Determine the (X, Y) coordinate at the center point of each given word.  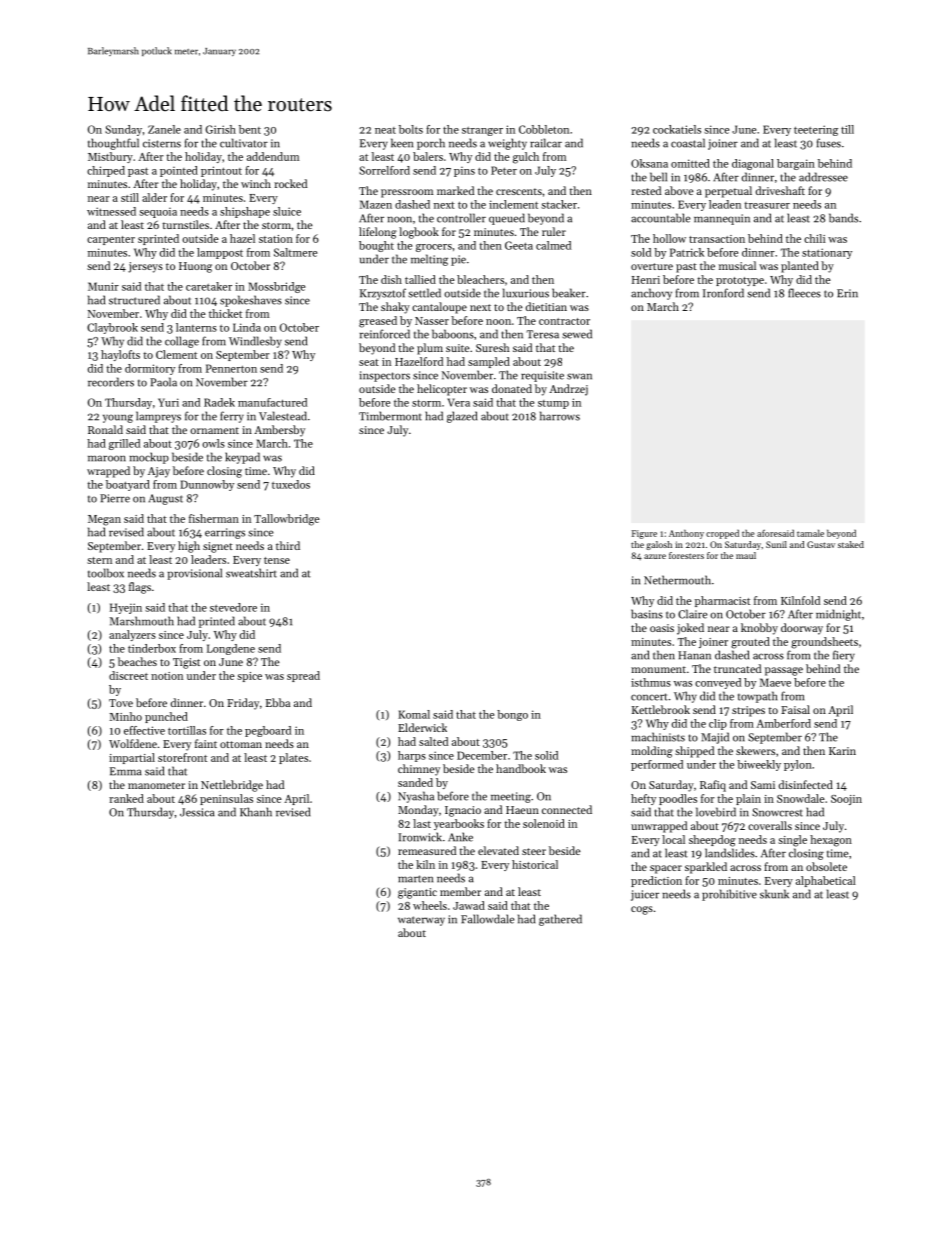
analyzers (132, 635)
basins (647, 614)
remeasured (427, 850)
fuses (829, 143)
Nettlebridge (232, 786)
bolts (411, 129)
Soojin (846, 800)
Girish (220, 129)
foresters (686, 555)
